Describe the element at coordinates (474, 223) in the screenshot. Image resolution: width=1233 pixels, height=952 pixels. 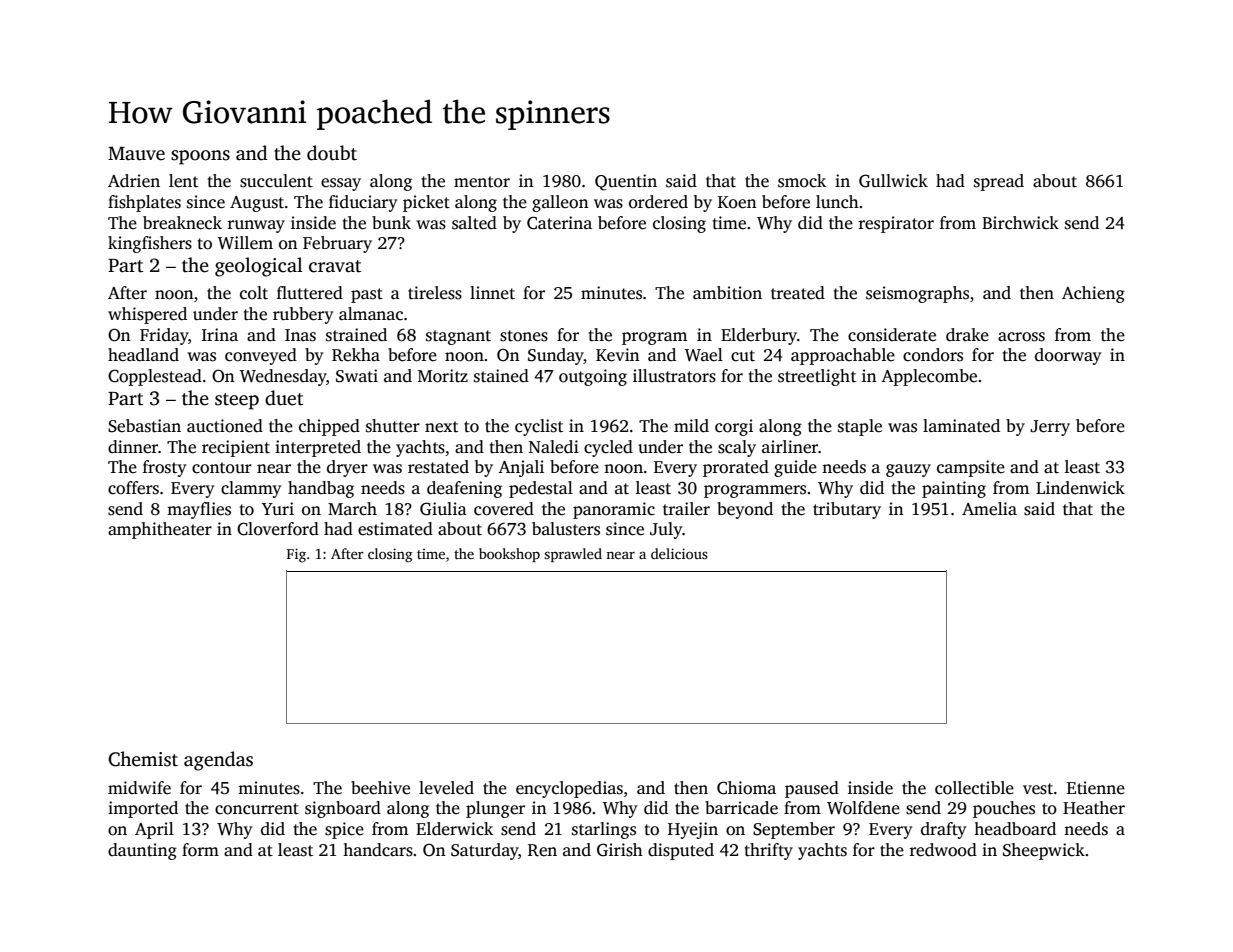
I see `salted` at that location.
